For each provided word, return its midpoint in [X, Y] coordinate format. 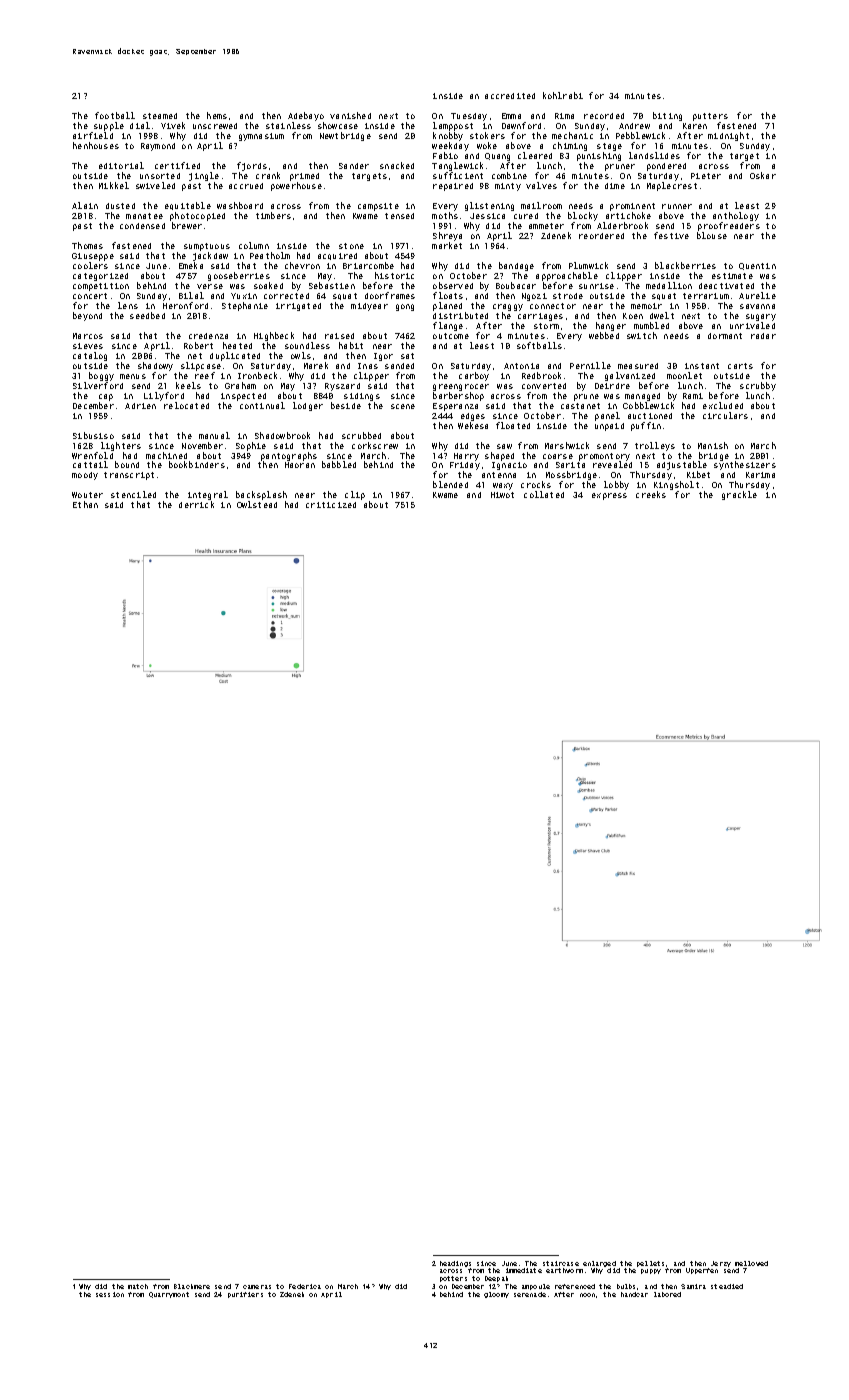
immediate [524, 1270]
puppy [651, 1271]
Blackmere [192, 1286]
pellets [650, 1264]
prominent [632, 207]
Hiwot [502, 495]
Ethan [85, 504]
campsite [378, 207]
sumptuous [207, 247]
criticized [331, 505]
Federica [305, 1286]
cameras [257, 1287]
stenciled [133, 494]
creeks [651, 494]
